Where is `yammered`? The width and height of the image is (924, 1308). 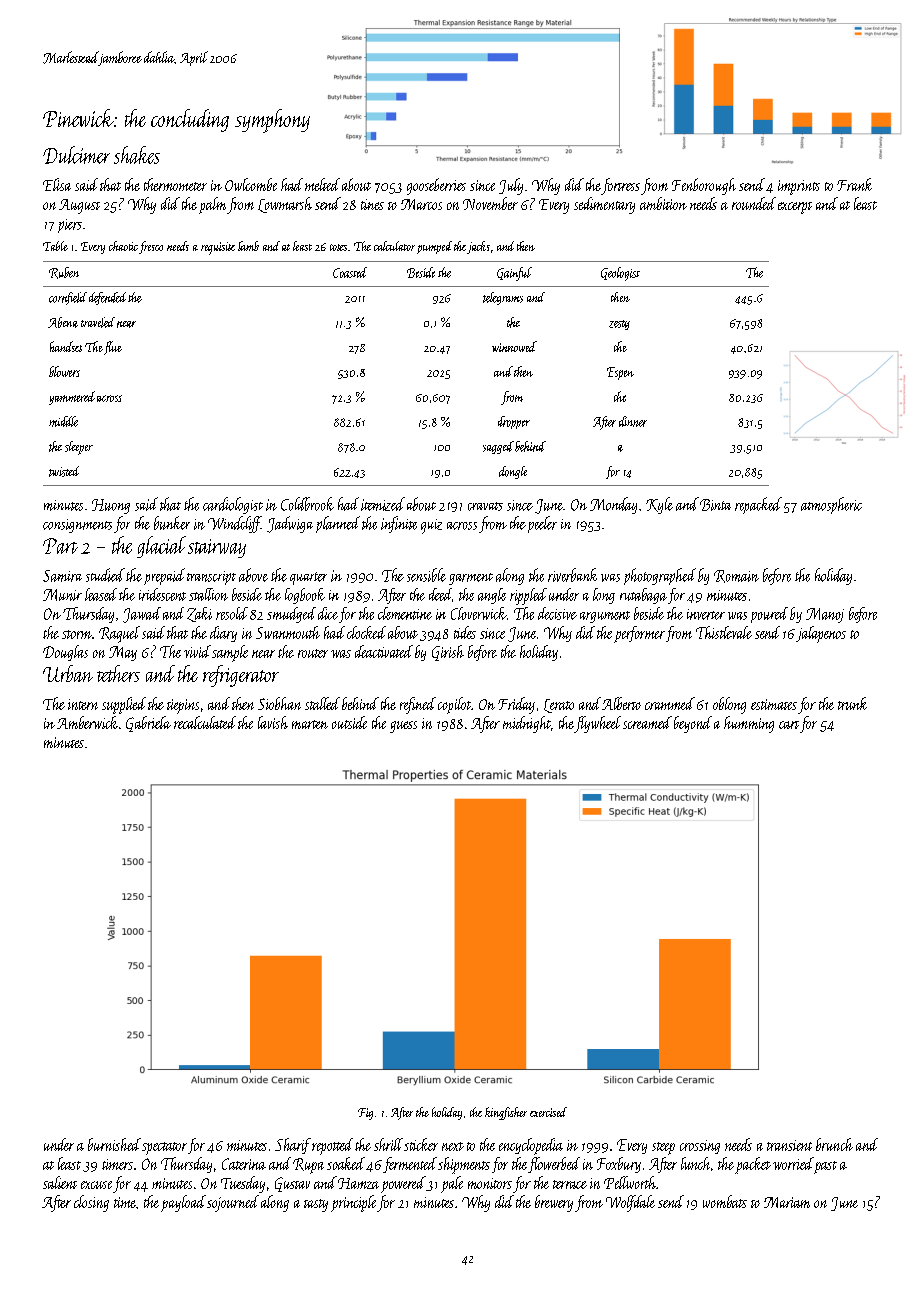
yammered is located at coordinates (72, 398).
